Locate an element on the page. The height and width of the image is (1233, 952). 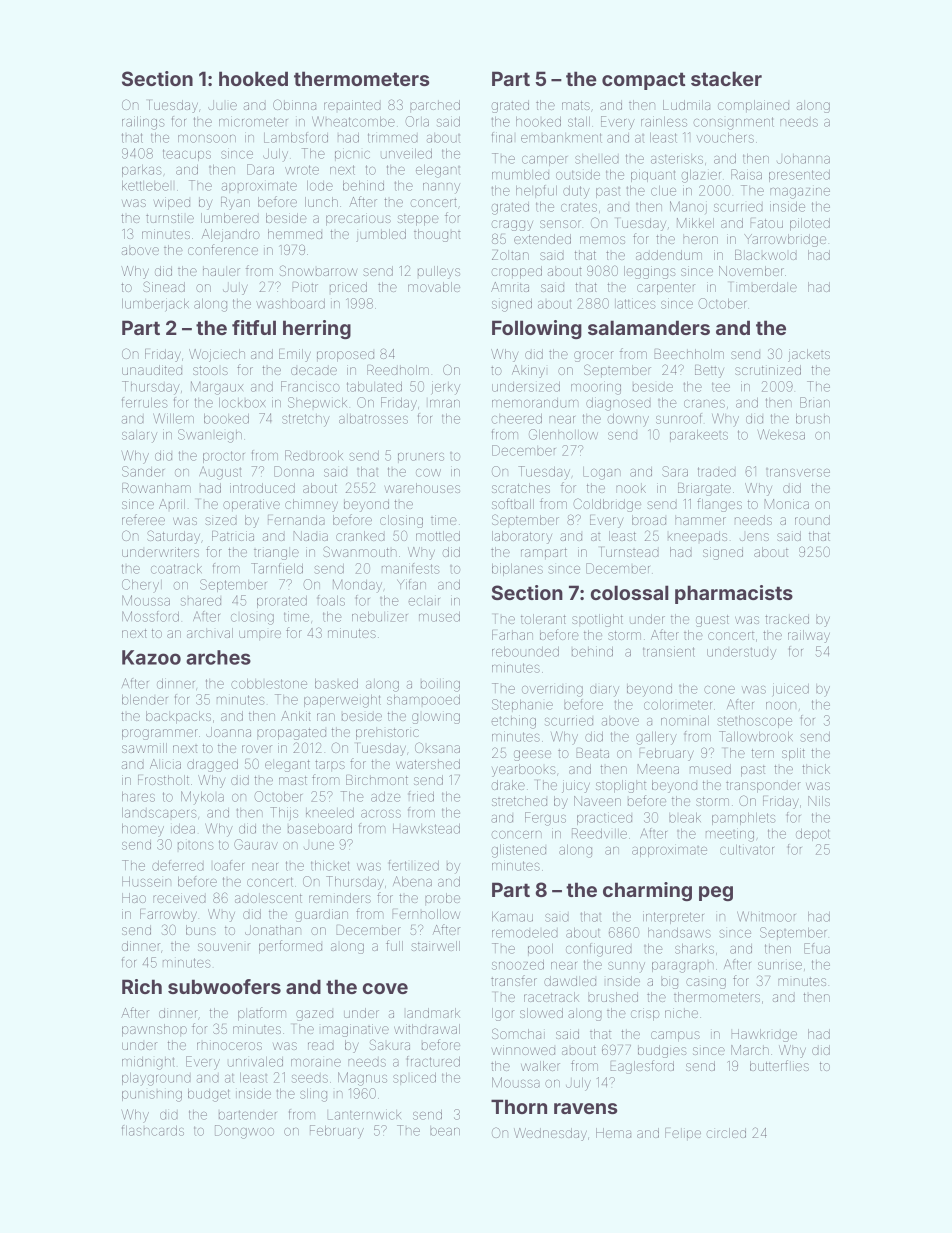
Hema is located at coordinates (613, 1133).
